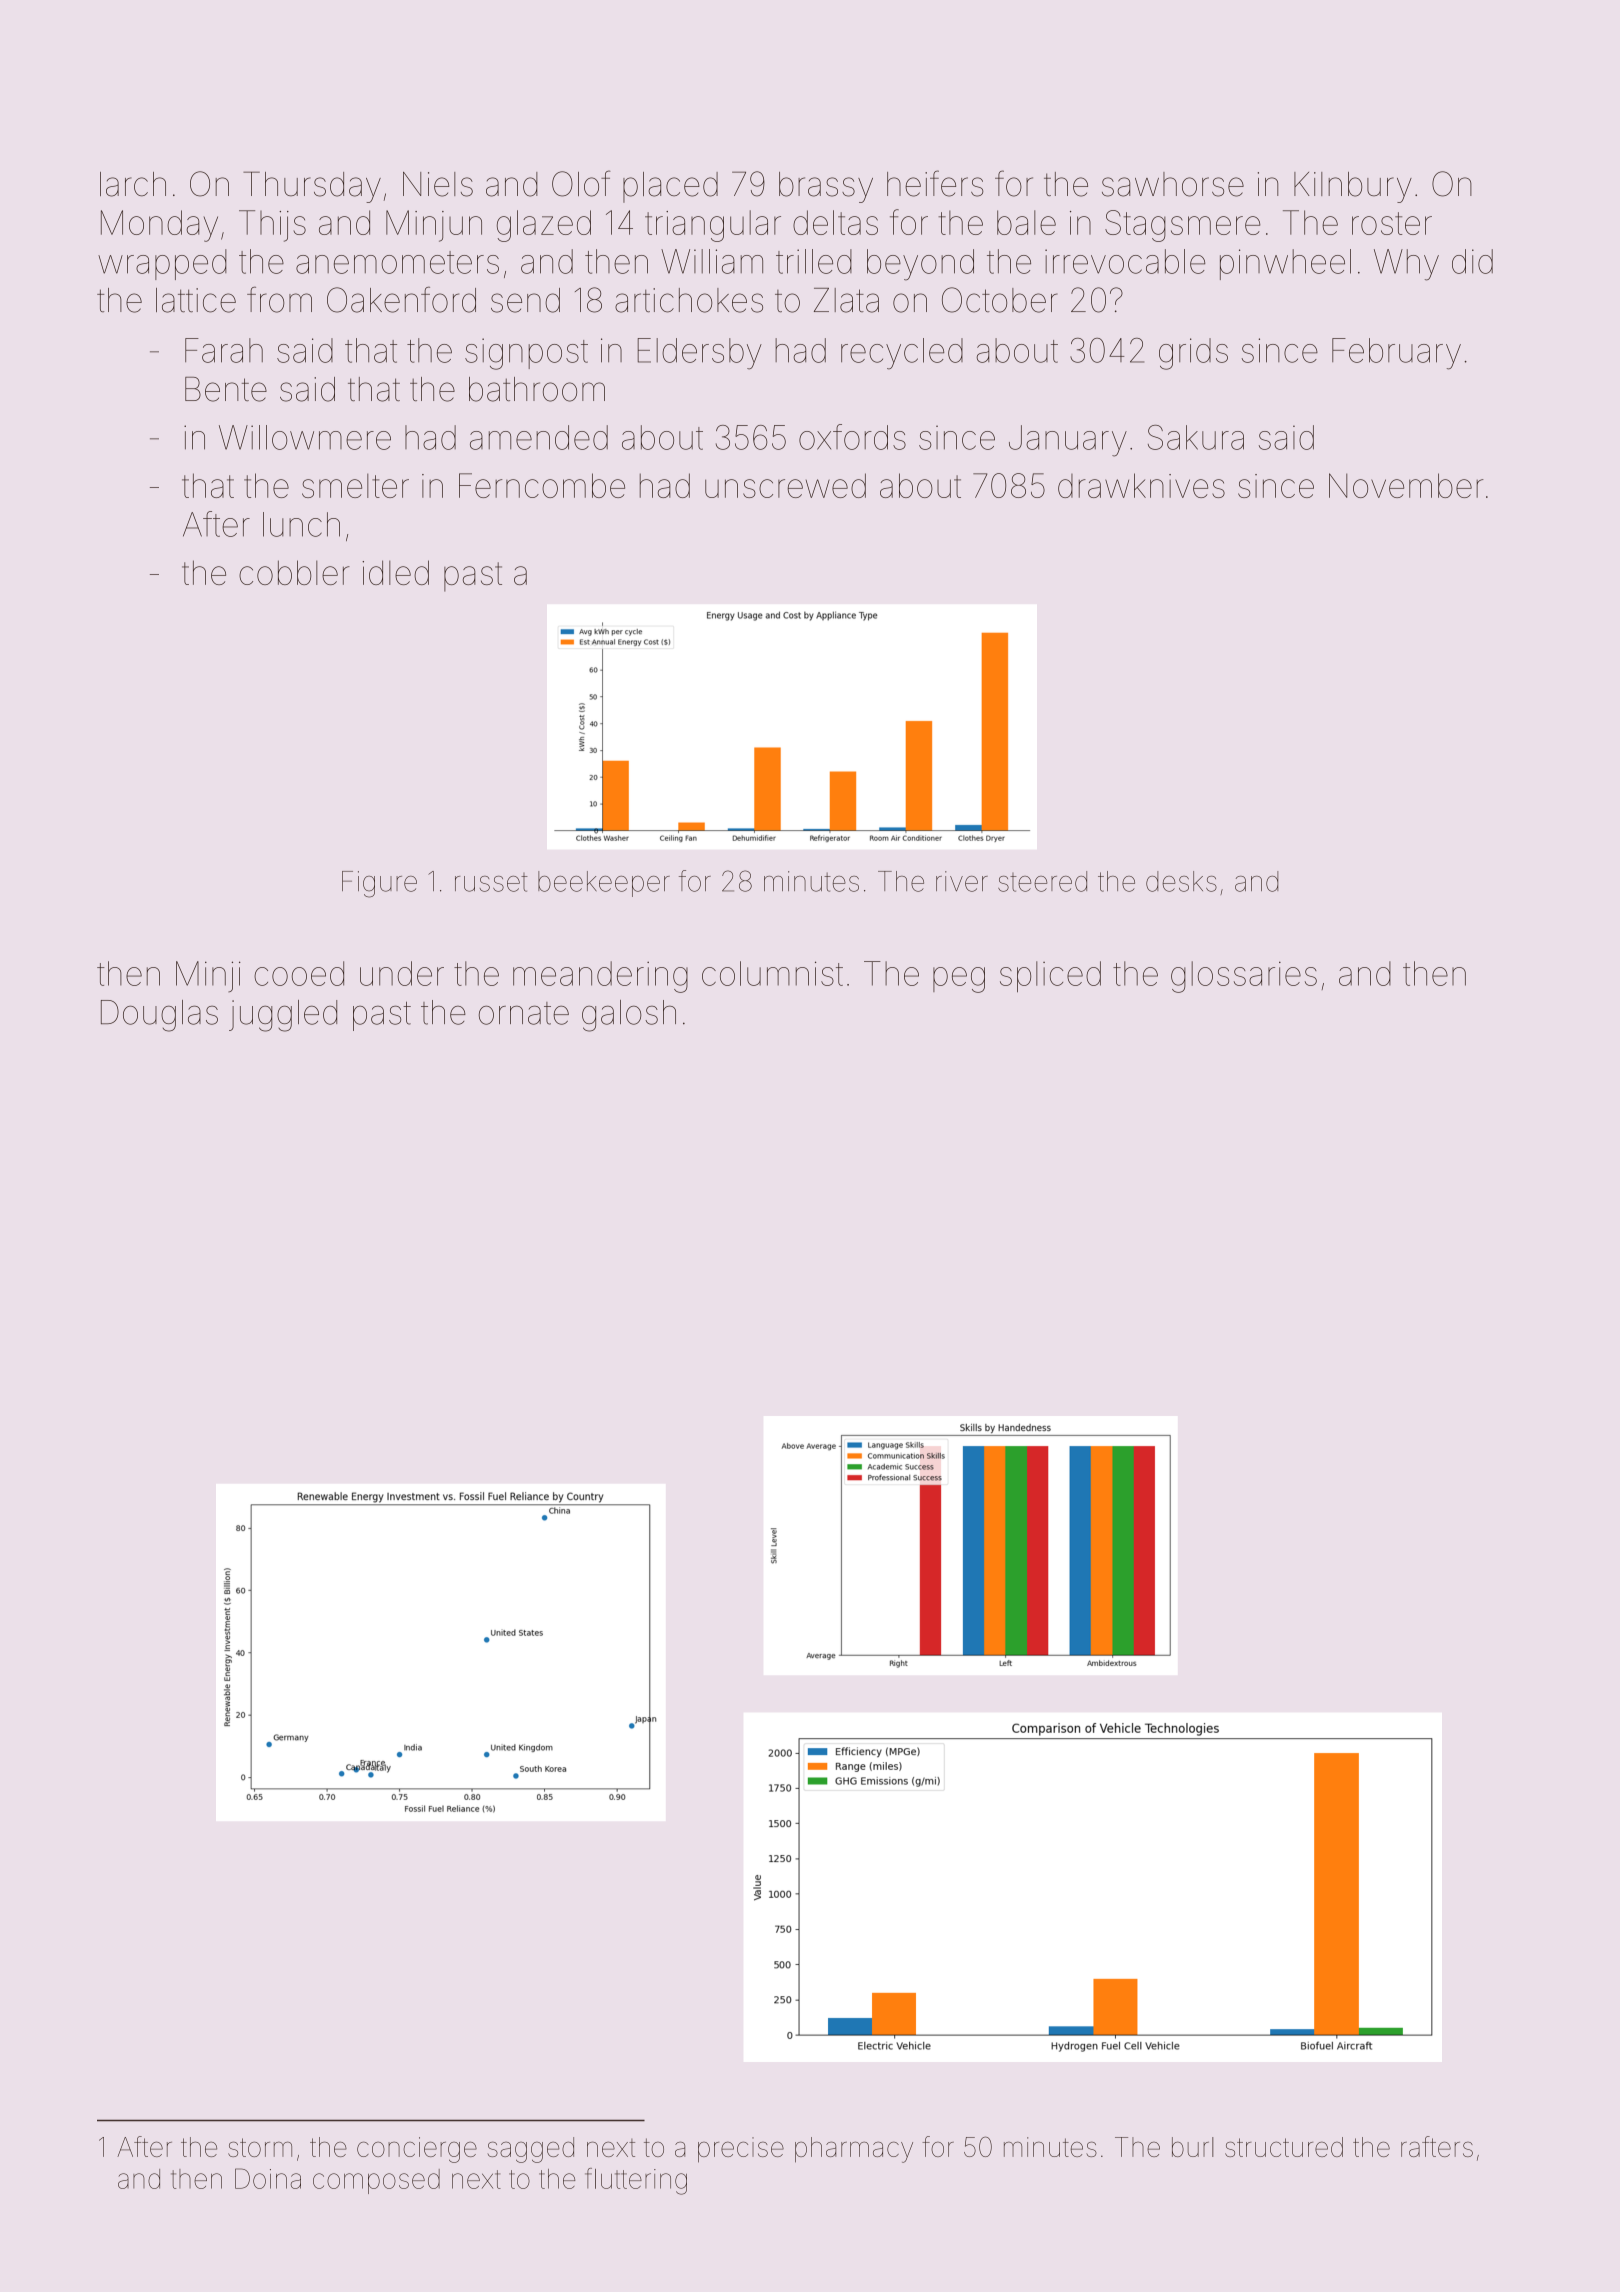 The width and height of the screenshot is (1620, 2292). I want to click on storm, so click(260, 2147).
